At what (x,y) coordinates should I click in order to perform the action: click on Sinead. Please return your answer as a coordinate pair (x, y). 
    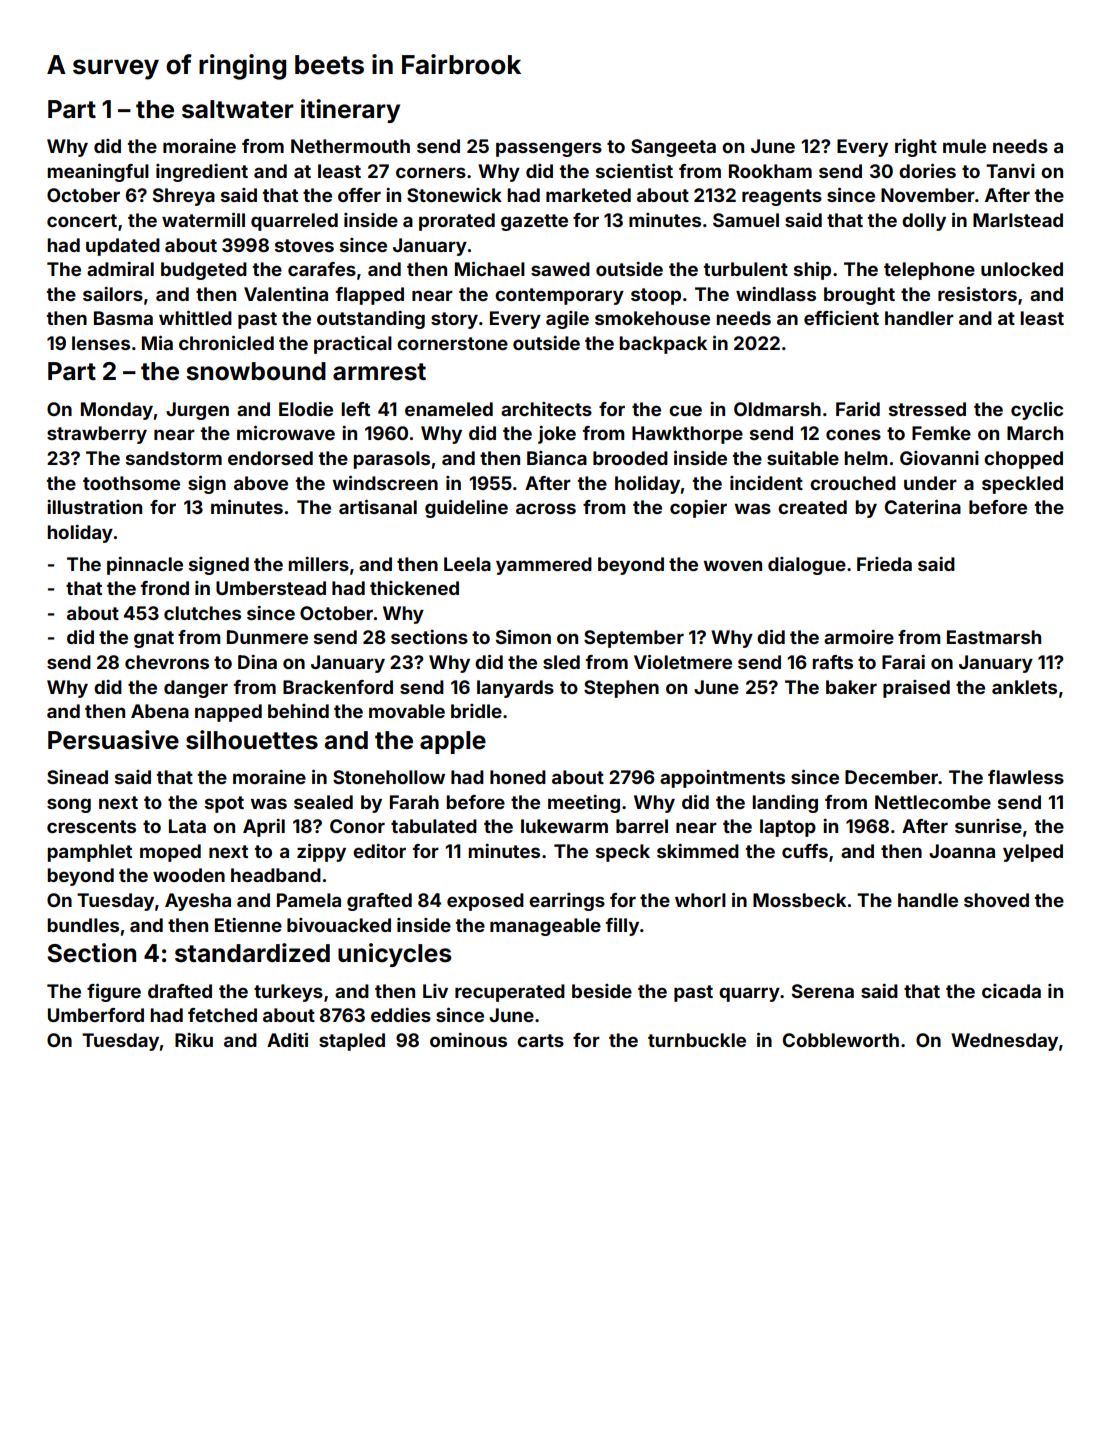
    Looking at the image, I should click on (77, 777).
